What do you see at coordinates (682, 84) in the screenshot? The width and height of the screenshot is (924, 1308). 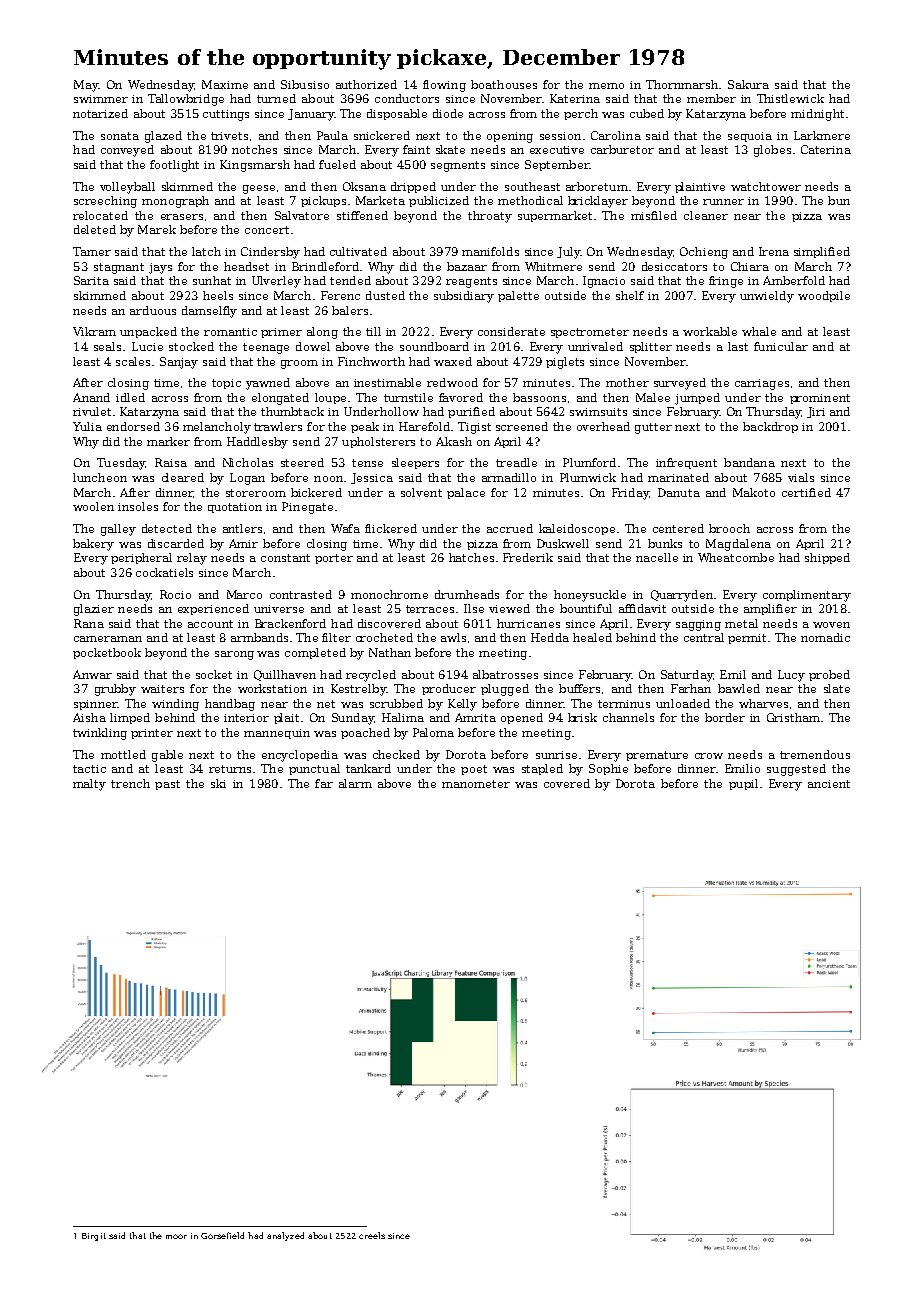 I see `Thornmarsh` at bounding box center [682, 84].
